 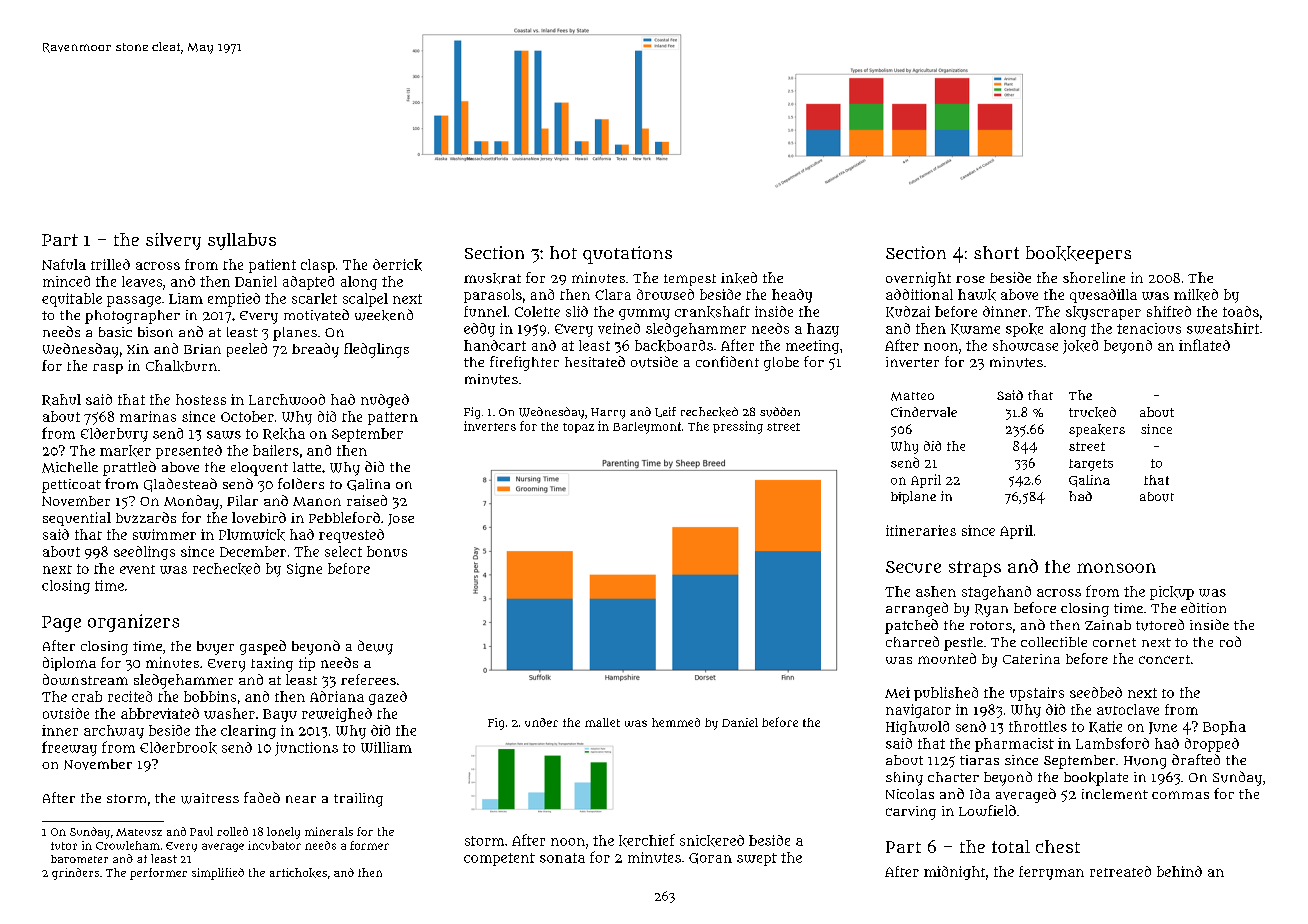 What do you see at coordinates (904, 779) in the image?
I see `shiny` at bounding box center [904, 779].
